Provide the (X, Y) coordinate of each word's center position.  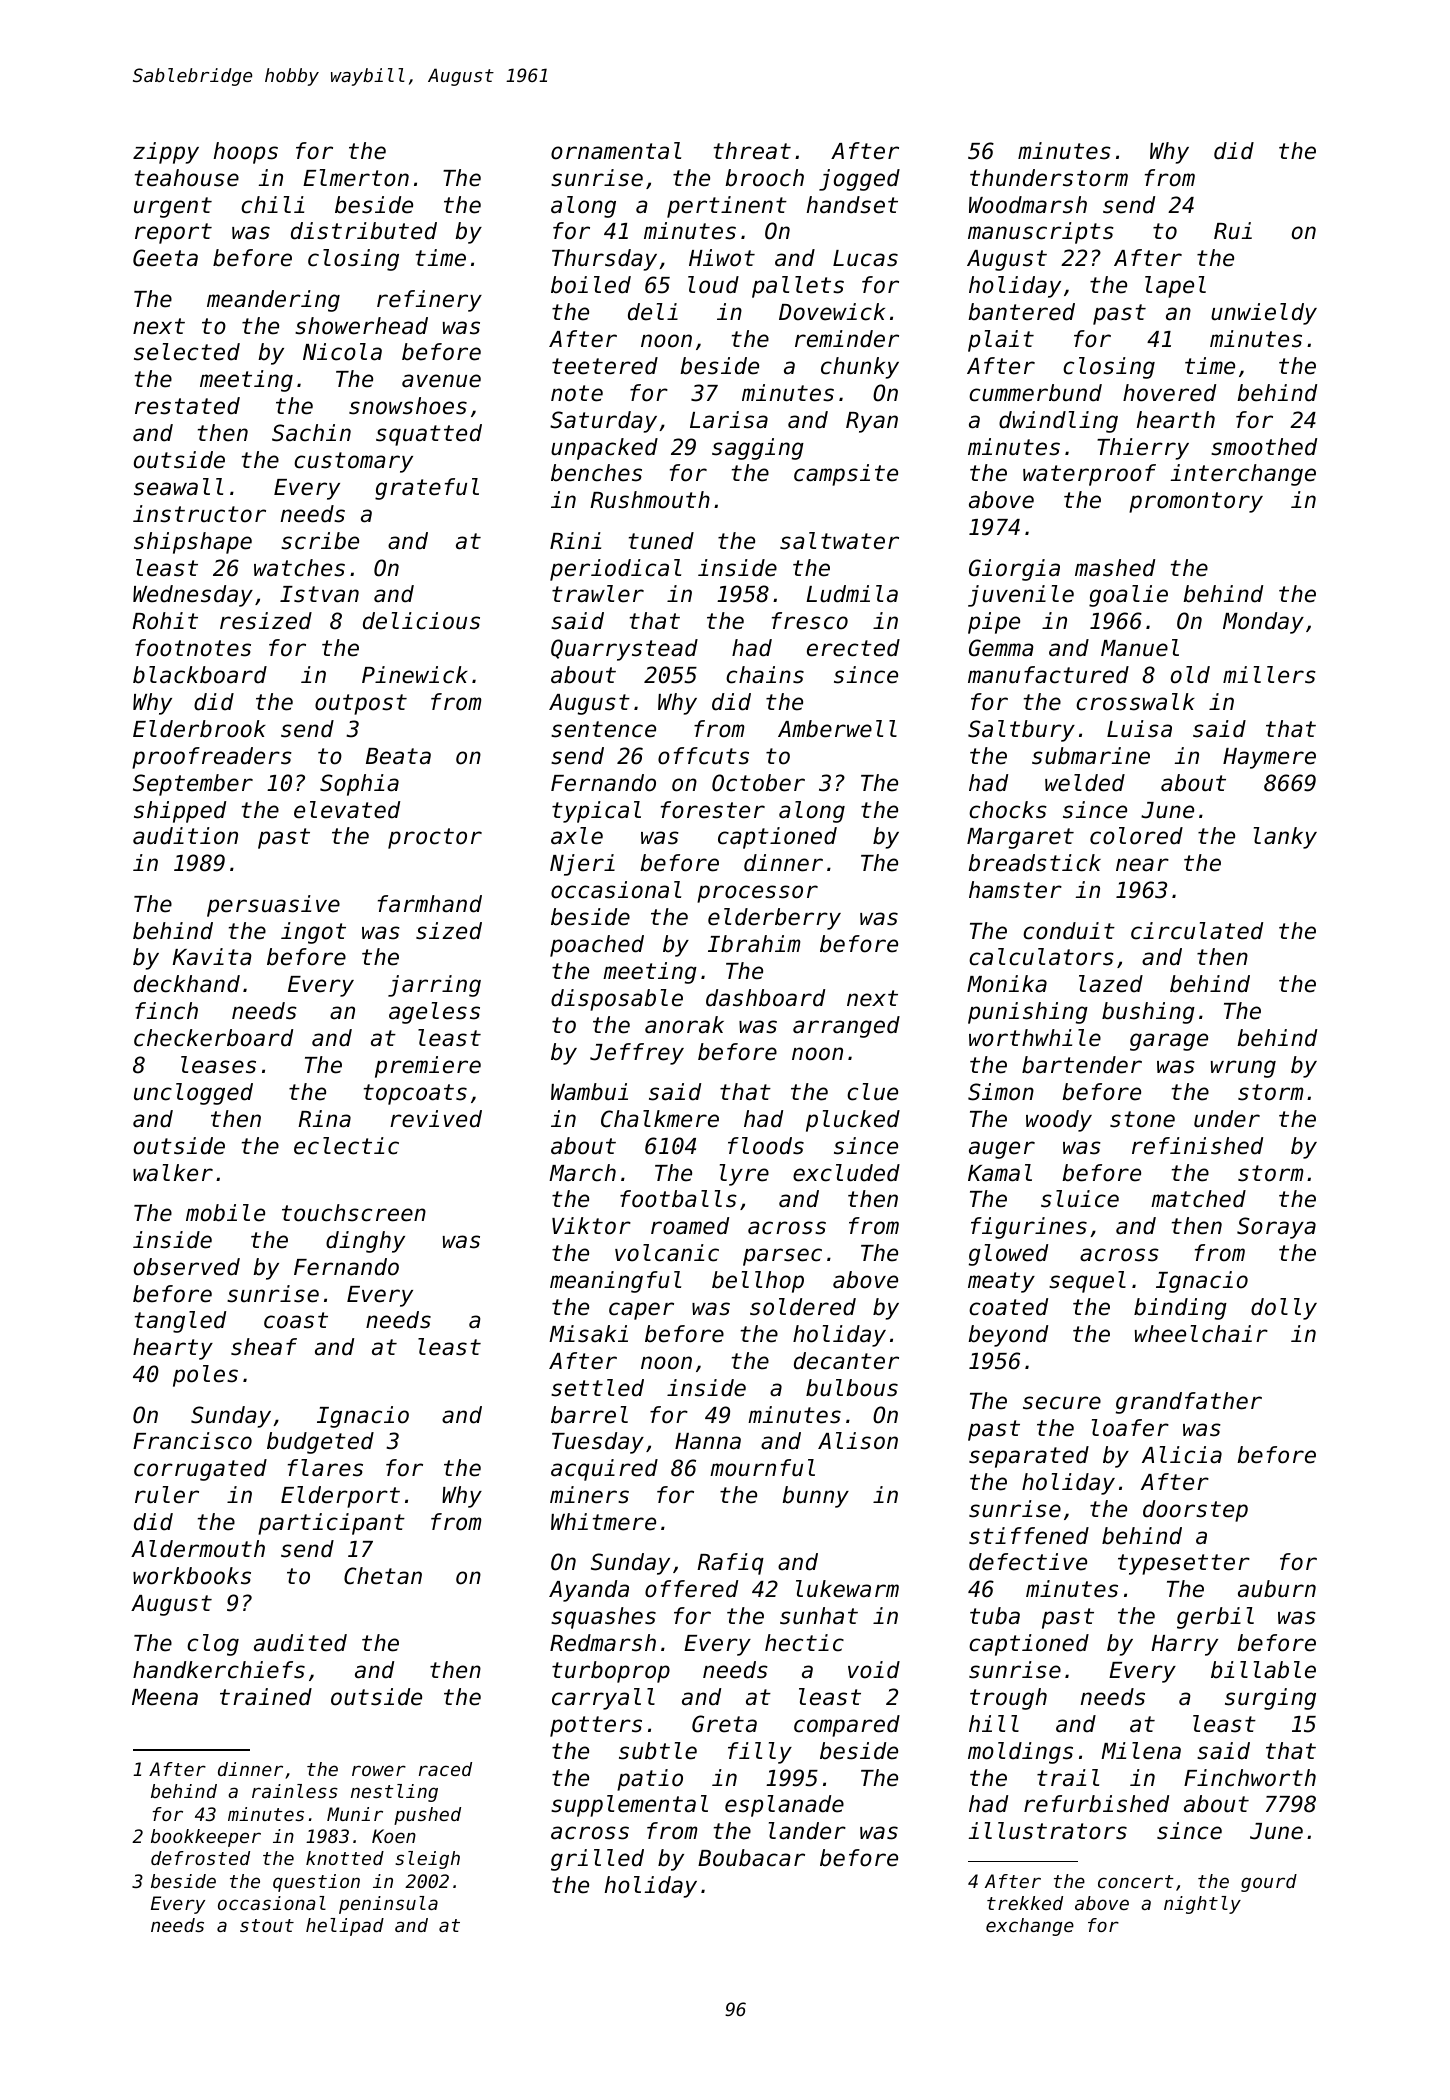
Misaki (588, 1334)
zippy (166, 153)
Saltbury (1021, 731)
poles (205, 1376)
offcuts (703, 756)
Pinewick (415, 675)
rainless (295, 1791)
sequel (1087, 1282)
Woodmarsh (1028, 205)
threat (752, 151)
